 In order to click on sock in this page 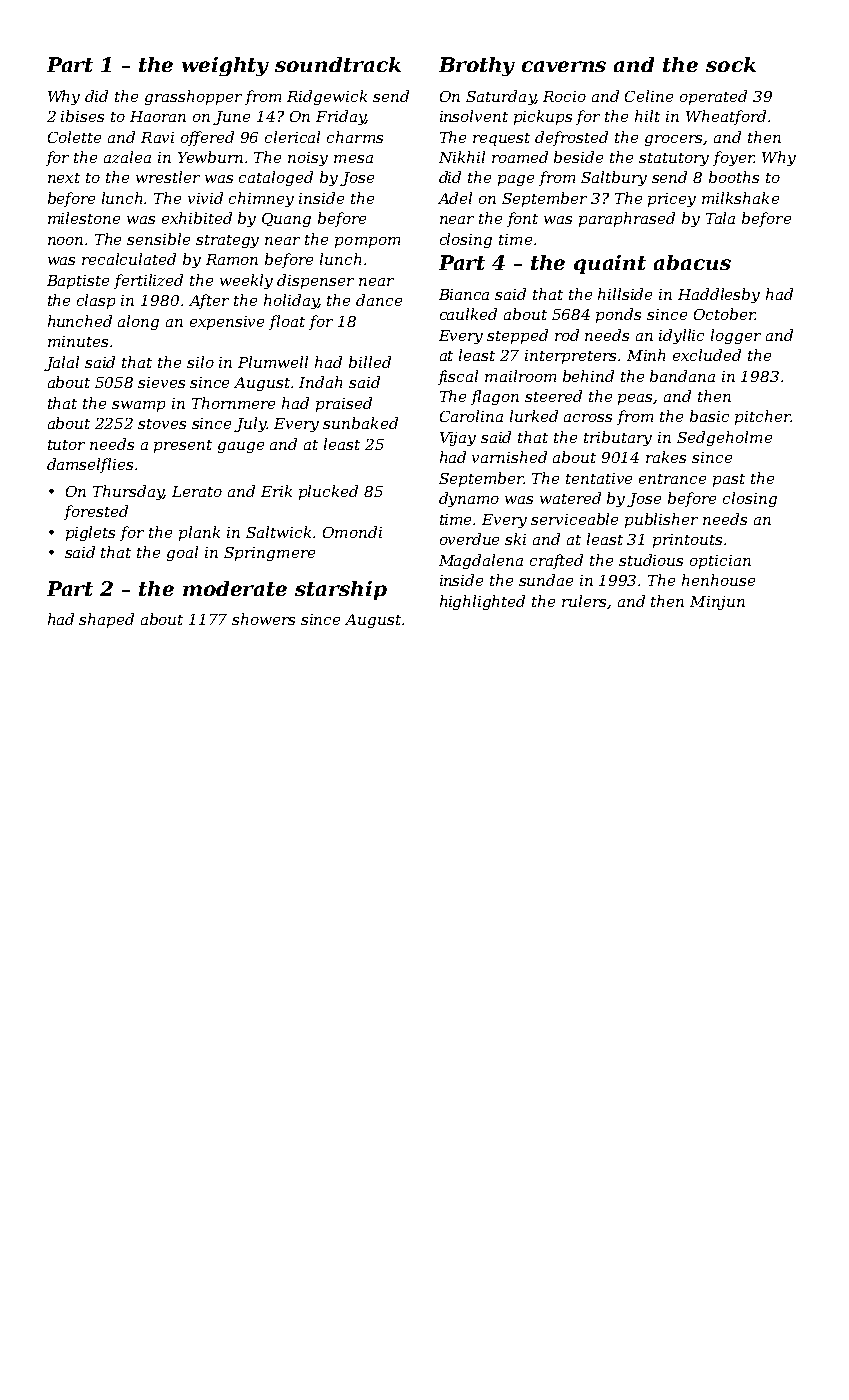, I will do `click(731, 64)`.
